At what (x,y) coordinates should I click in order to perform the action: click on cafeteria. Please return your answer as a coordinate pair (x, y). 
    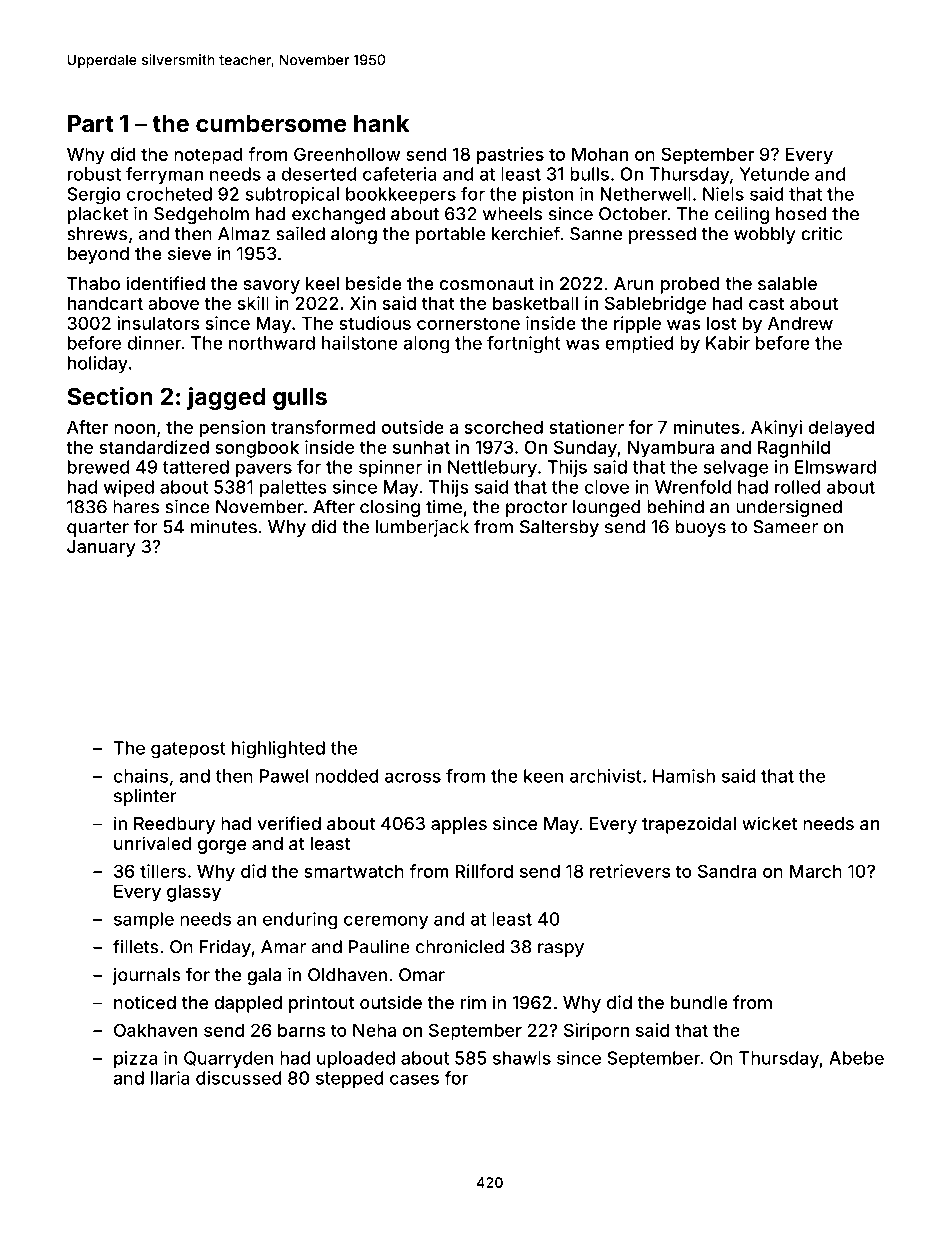
    Looking at the image, I should click on (400, 174).
